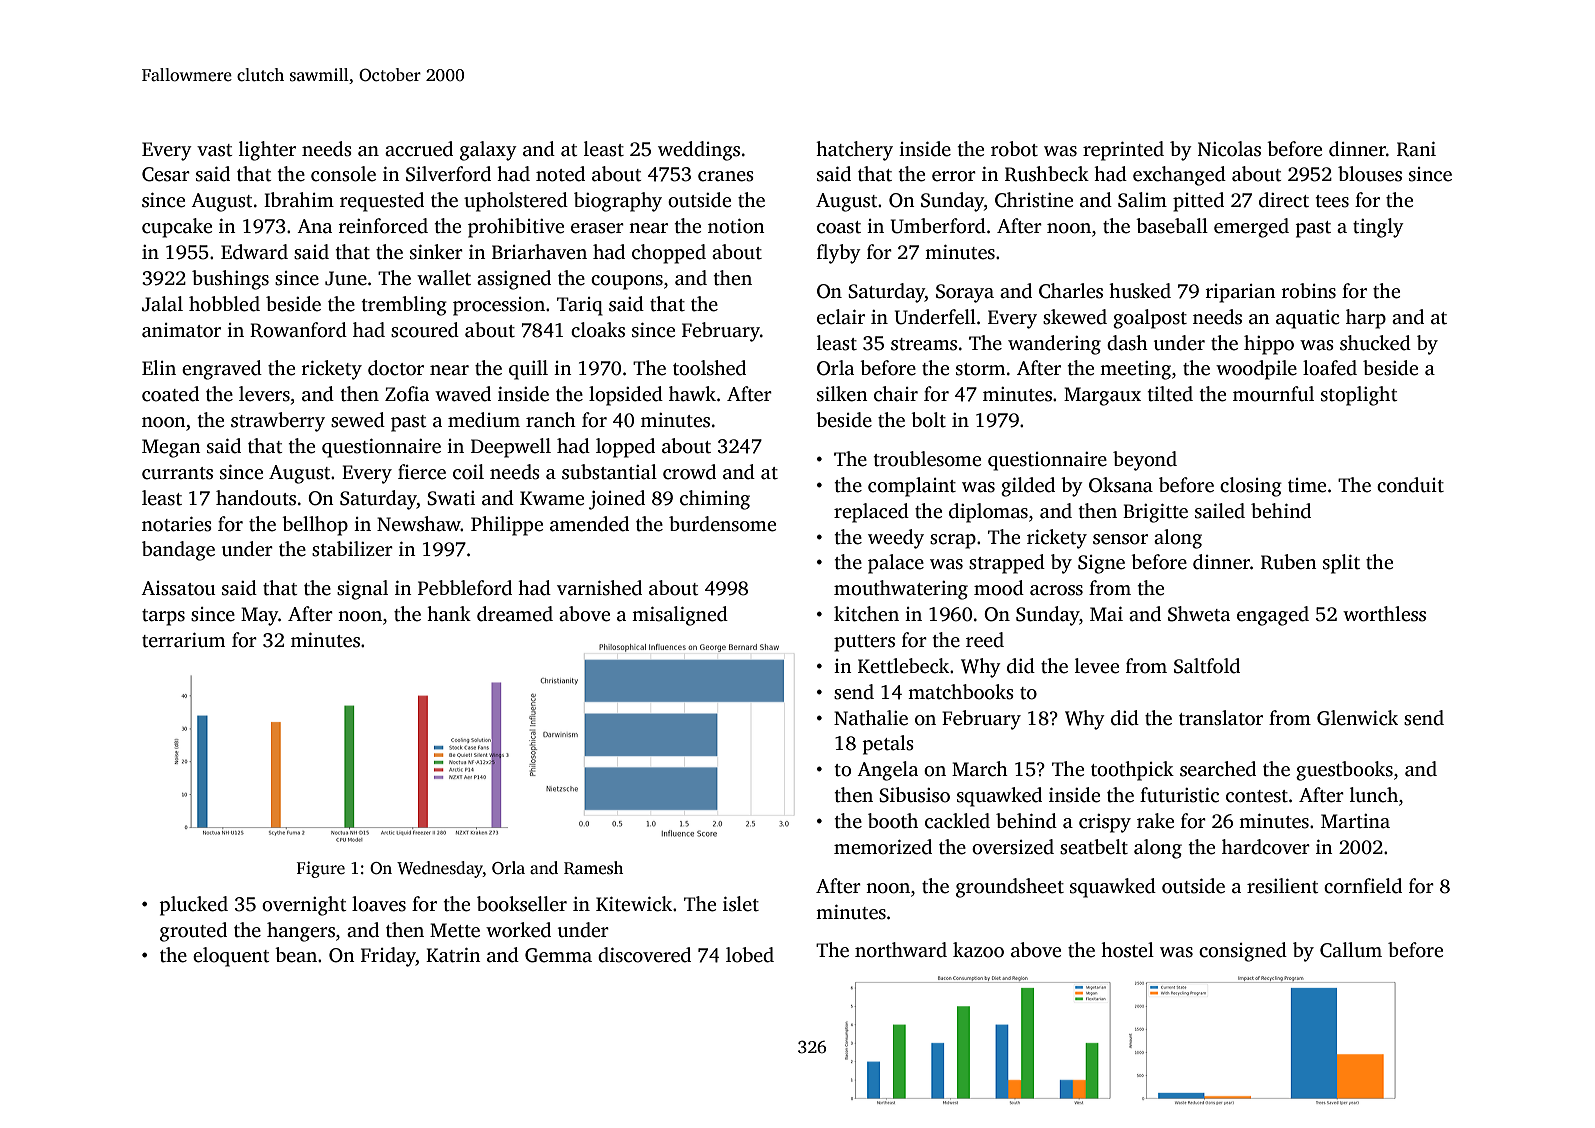 This screenshot has height=1128, width=1595. What do you see at coordinates (177, 228) in the screenshot?
I see `cupcake` at bounding box center [177, 228].
